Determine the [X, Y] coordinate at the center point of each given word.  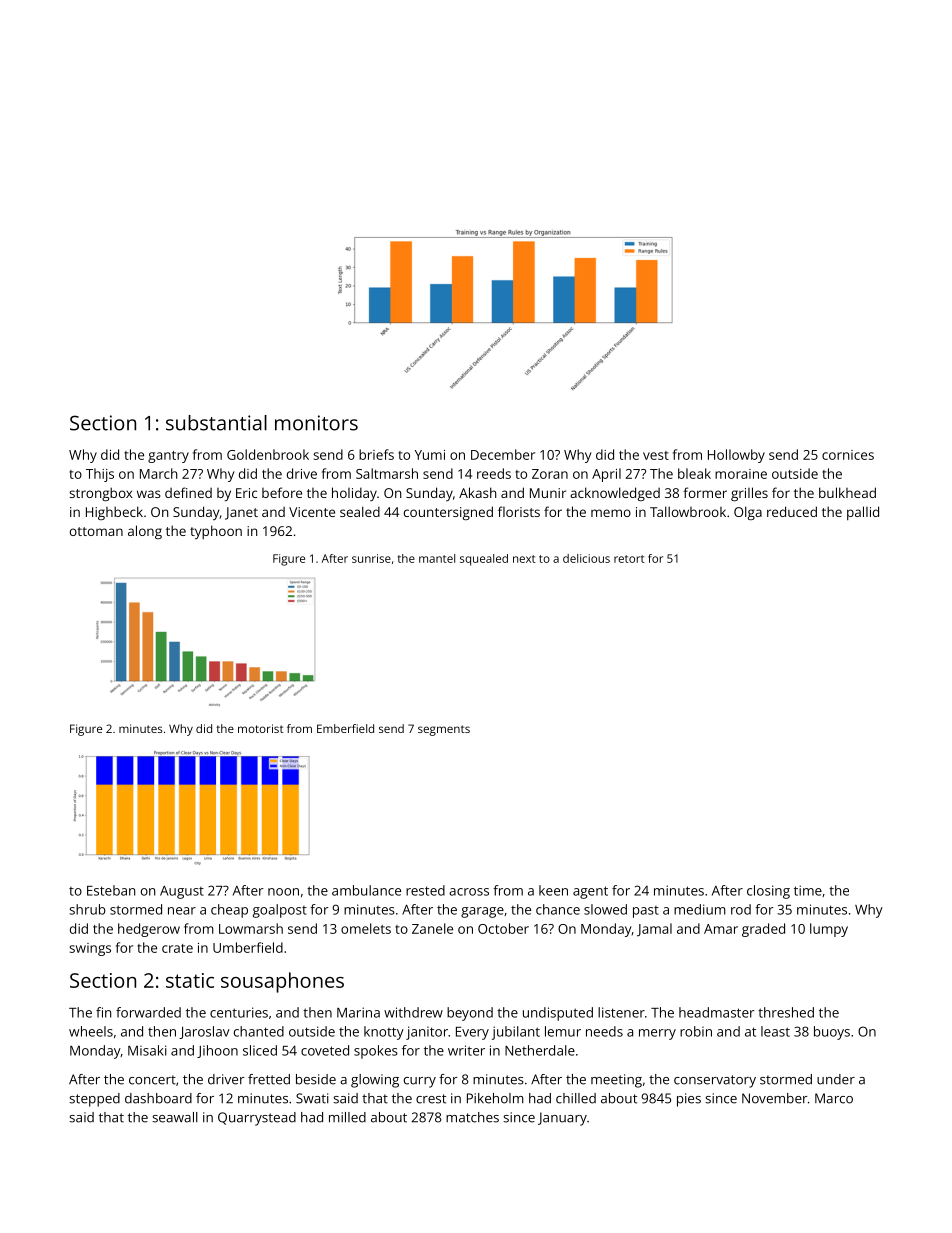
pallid [863, 513]
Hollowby [736, 456]
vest [656, 455]
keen [553, 890]
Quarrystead [257, 1119]
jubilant [516, 1033]
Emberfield [345, 728]
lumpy [829, 930]
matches [472, 1117]
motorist [261, 728]
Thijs [100, 475]
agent [590, 892]
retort [629, 559]
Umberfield [248, 947]
